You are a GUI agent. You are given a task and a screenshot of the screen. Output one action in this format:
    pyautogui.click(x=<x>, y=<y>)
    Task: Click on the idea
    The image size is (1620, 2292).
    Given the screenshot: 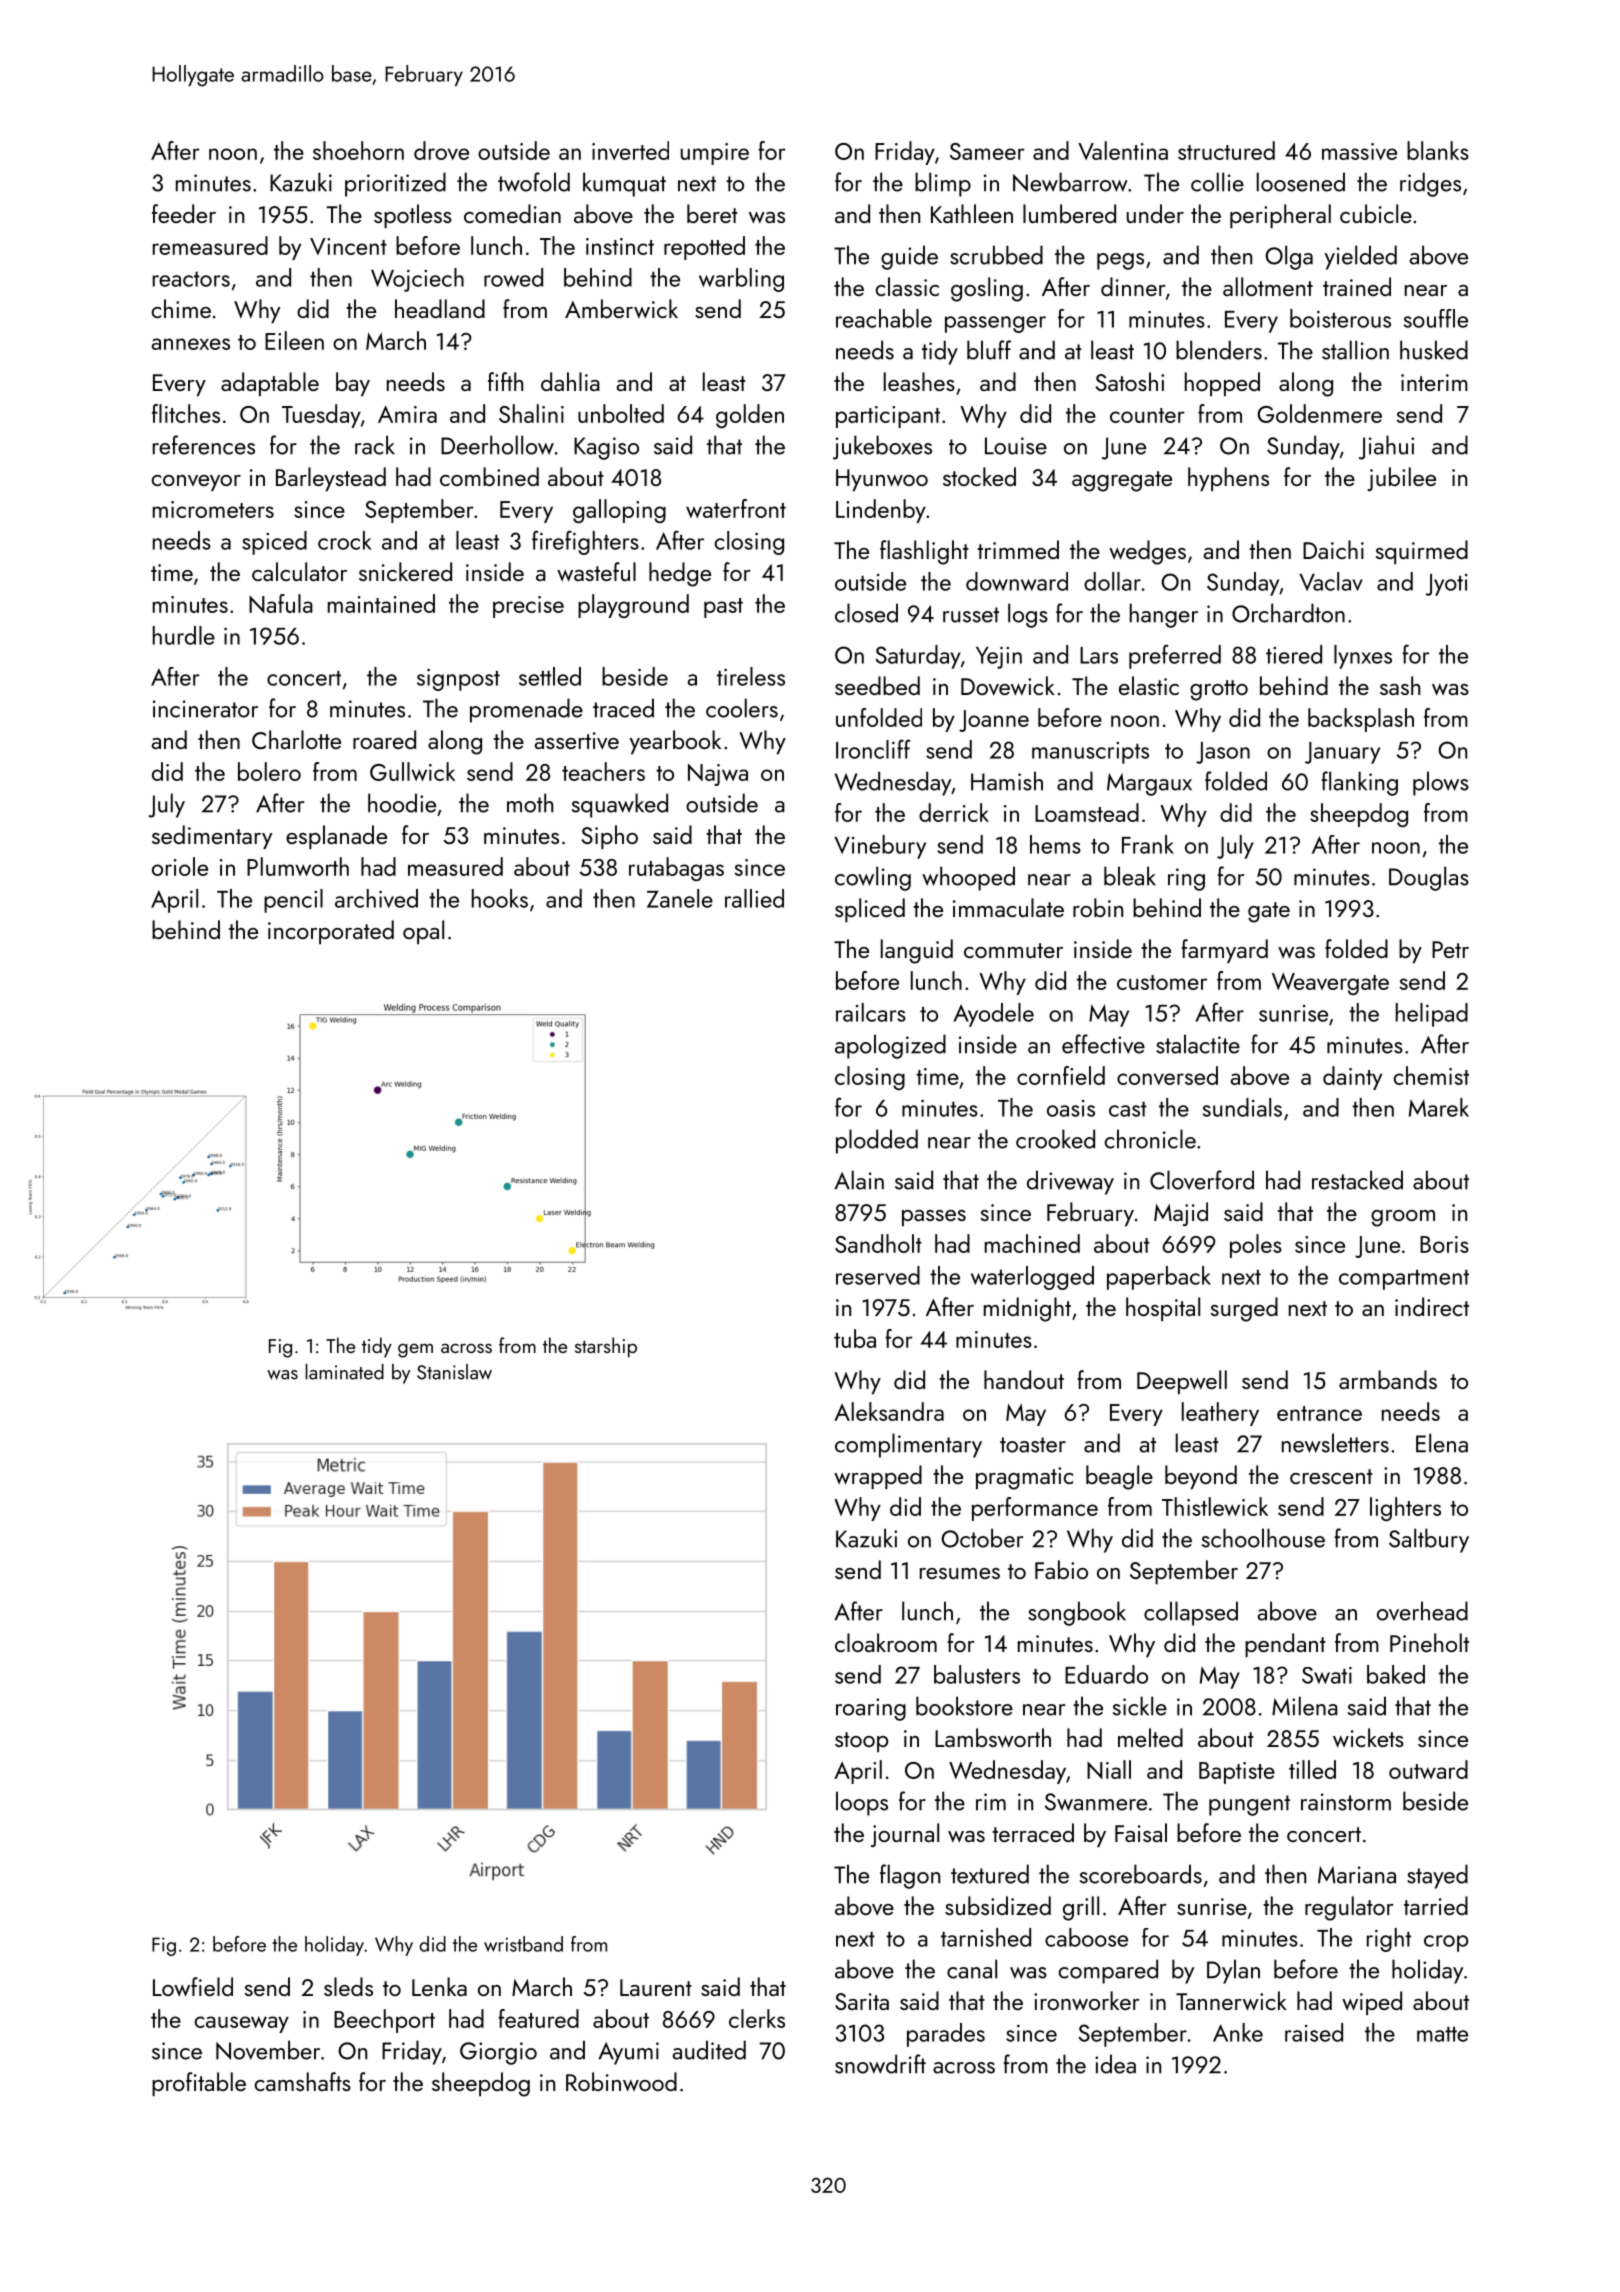 What is the action you would take?
    pyautogui.click(x=1115, y=2064)
